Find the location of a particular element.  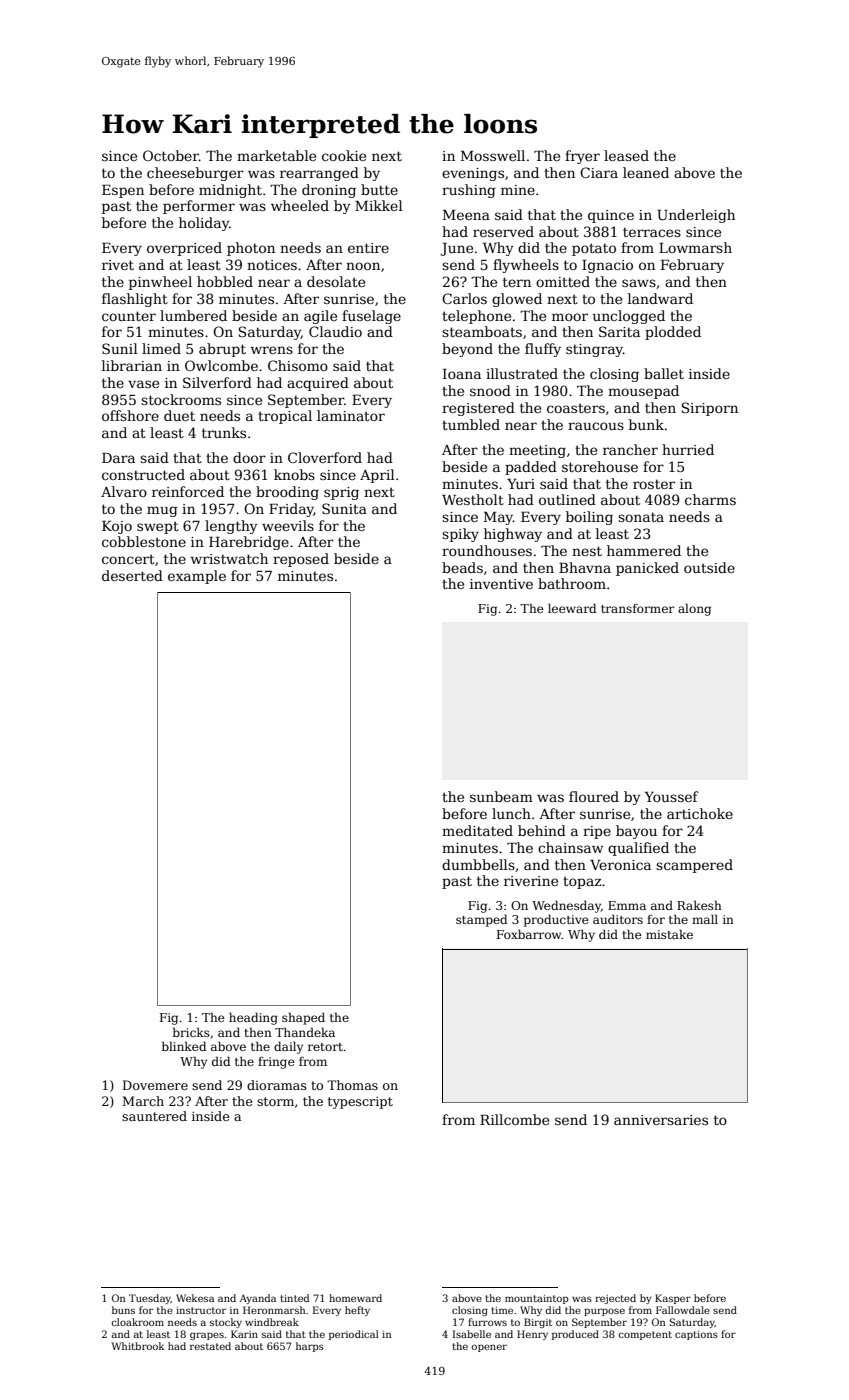

Underleigh is located at coordinates (696, 216).
